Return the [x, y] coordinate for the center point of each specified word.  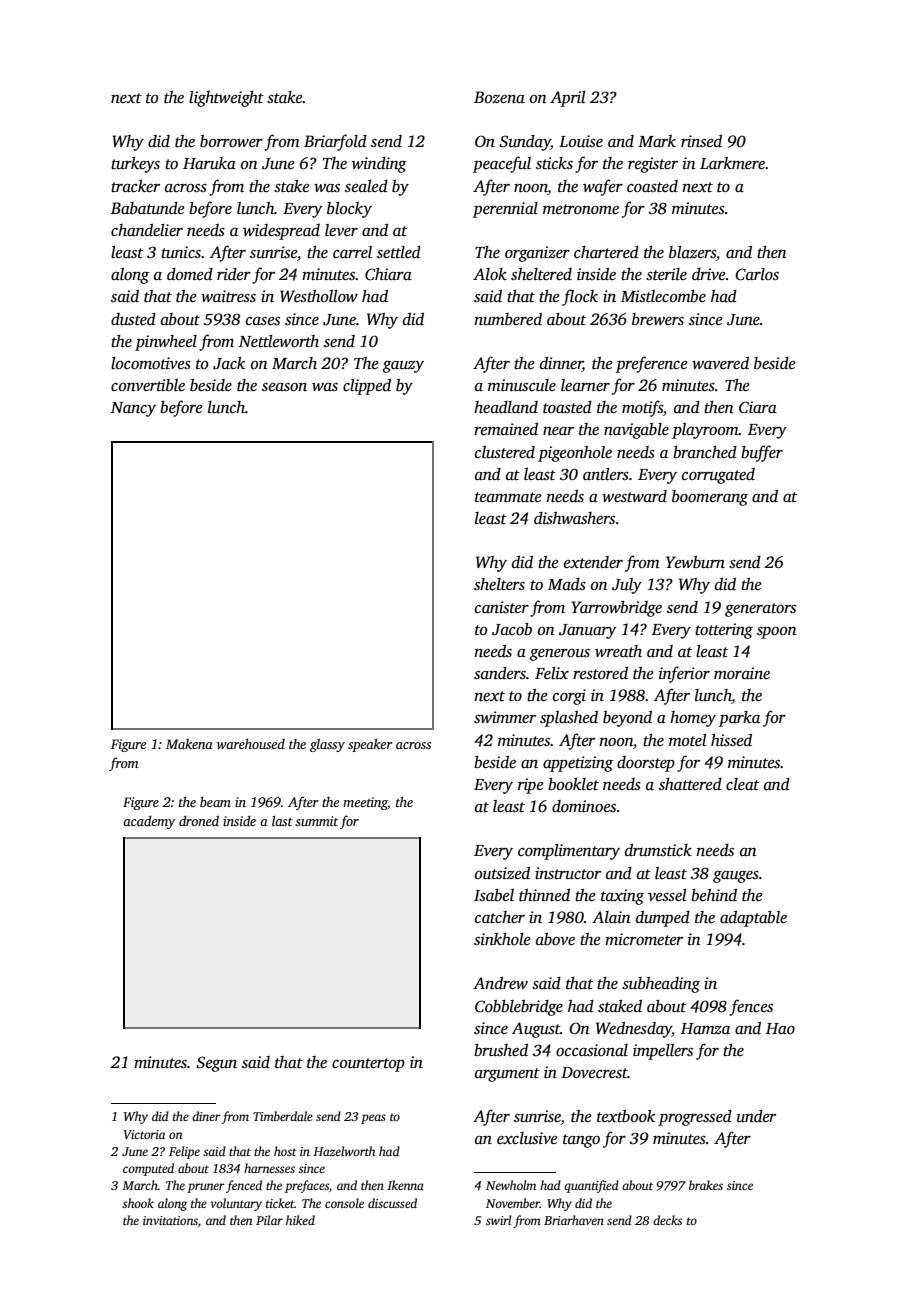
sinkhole [502, 939]
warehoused [251, 743]
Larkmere [732, 163]
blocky [349, 210]
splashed [569, 719]
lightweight [226, 99]
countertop [368, 1065]
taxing [622, 897]
